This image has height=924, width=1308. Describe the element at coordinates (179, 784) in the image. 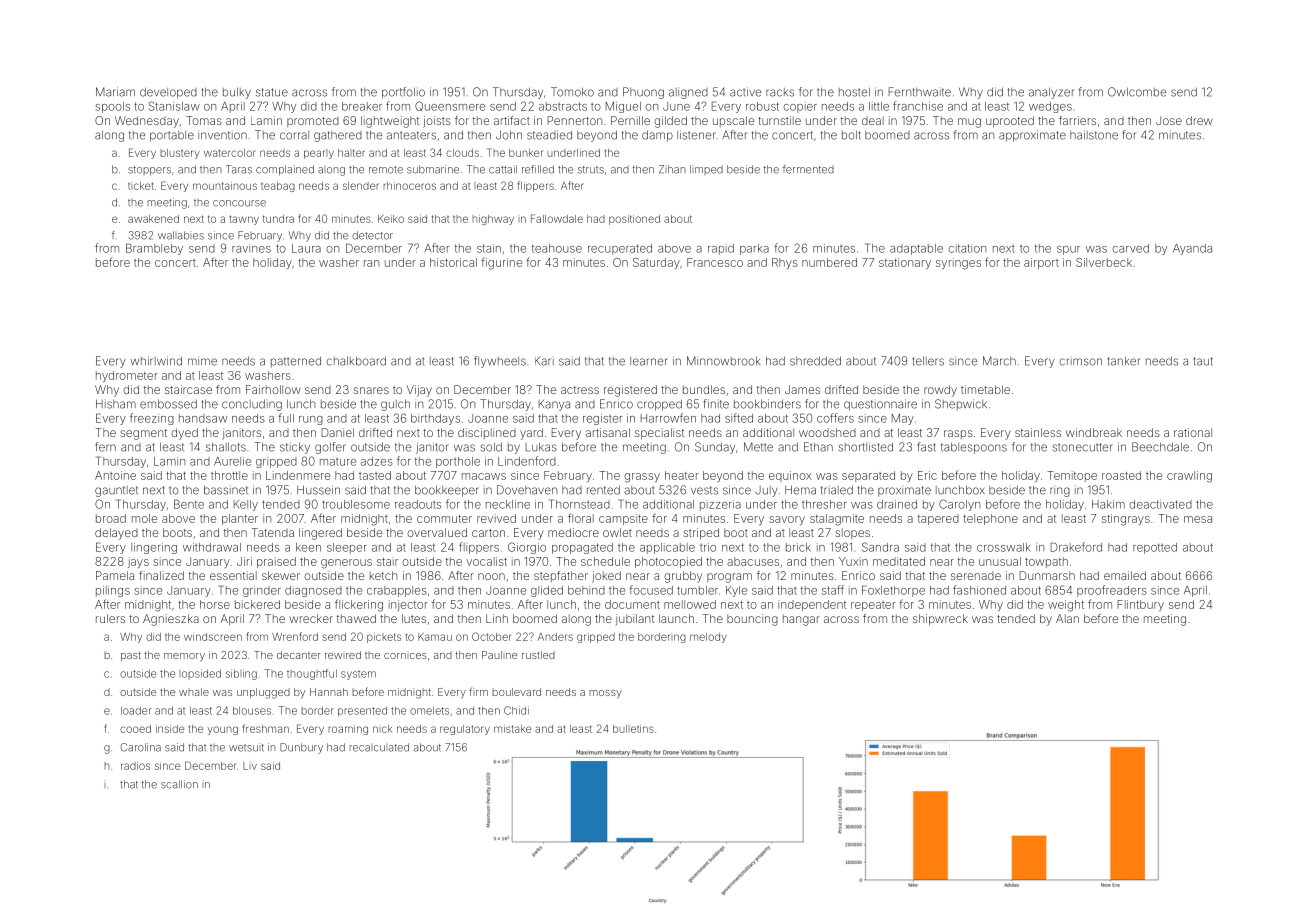

I see `scallion` at that location.
